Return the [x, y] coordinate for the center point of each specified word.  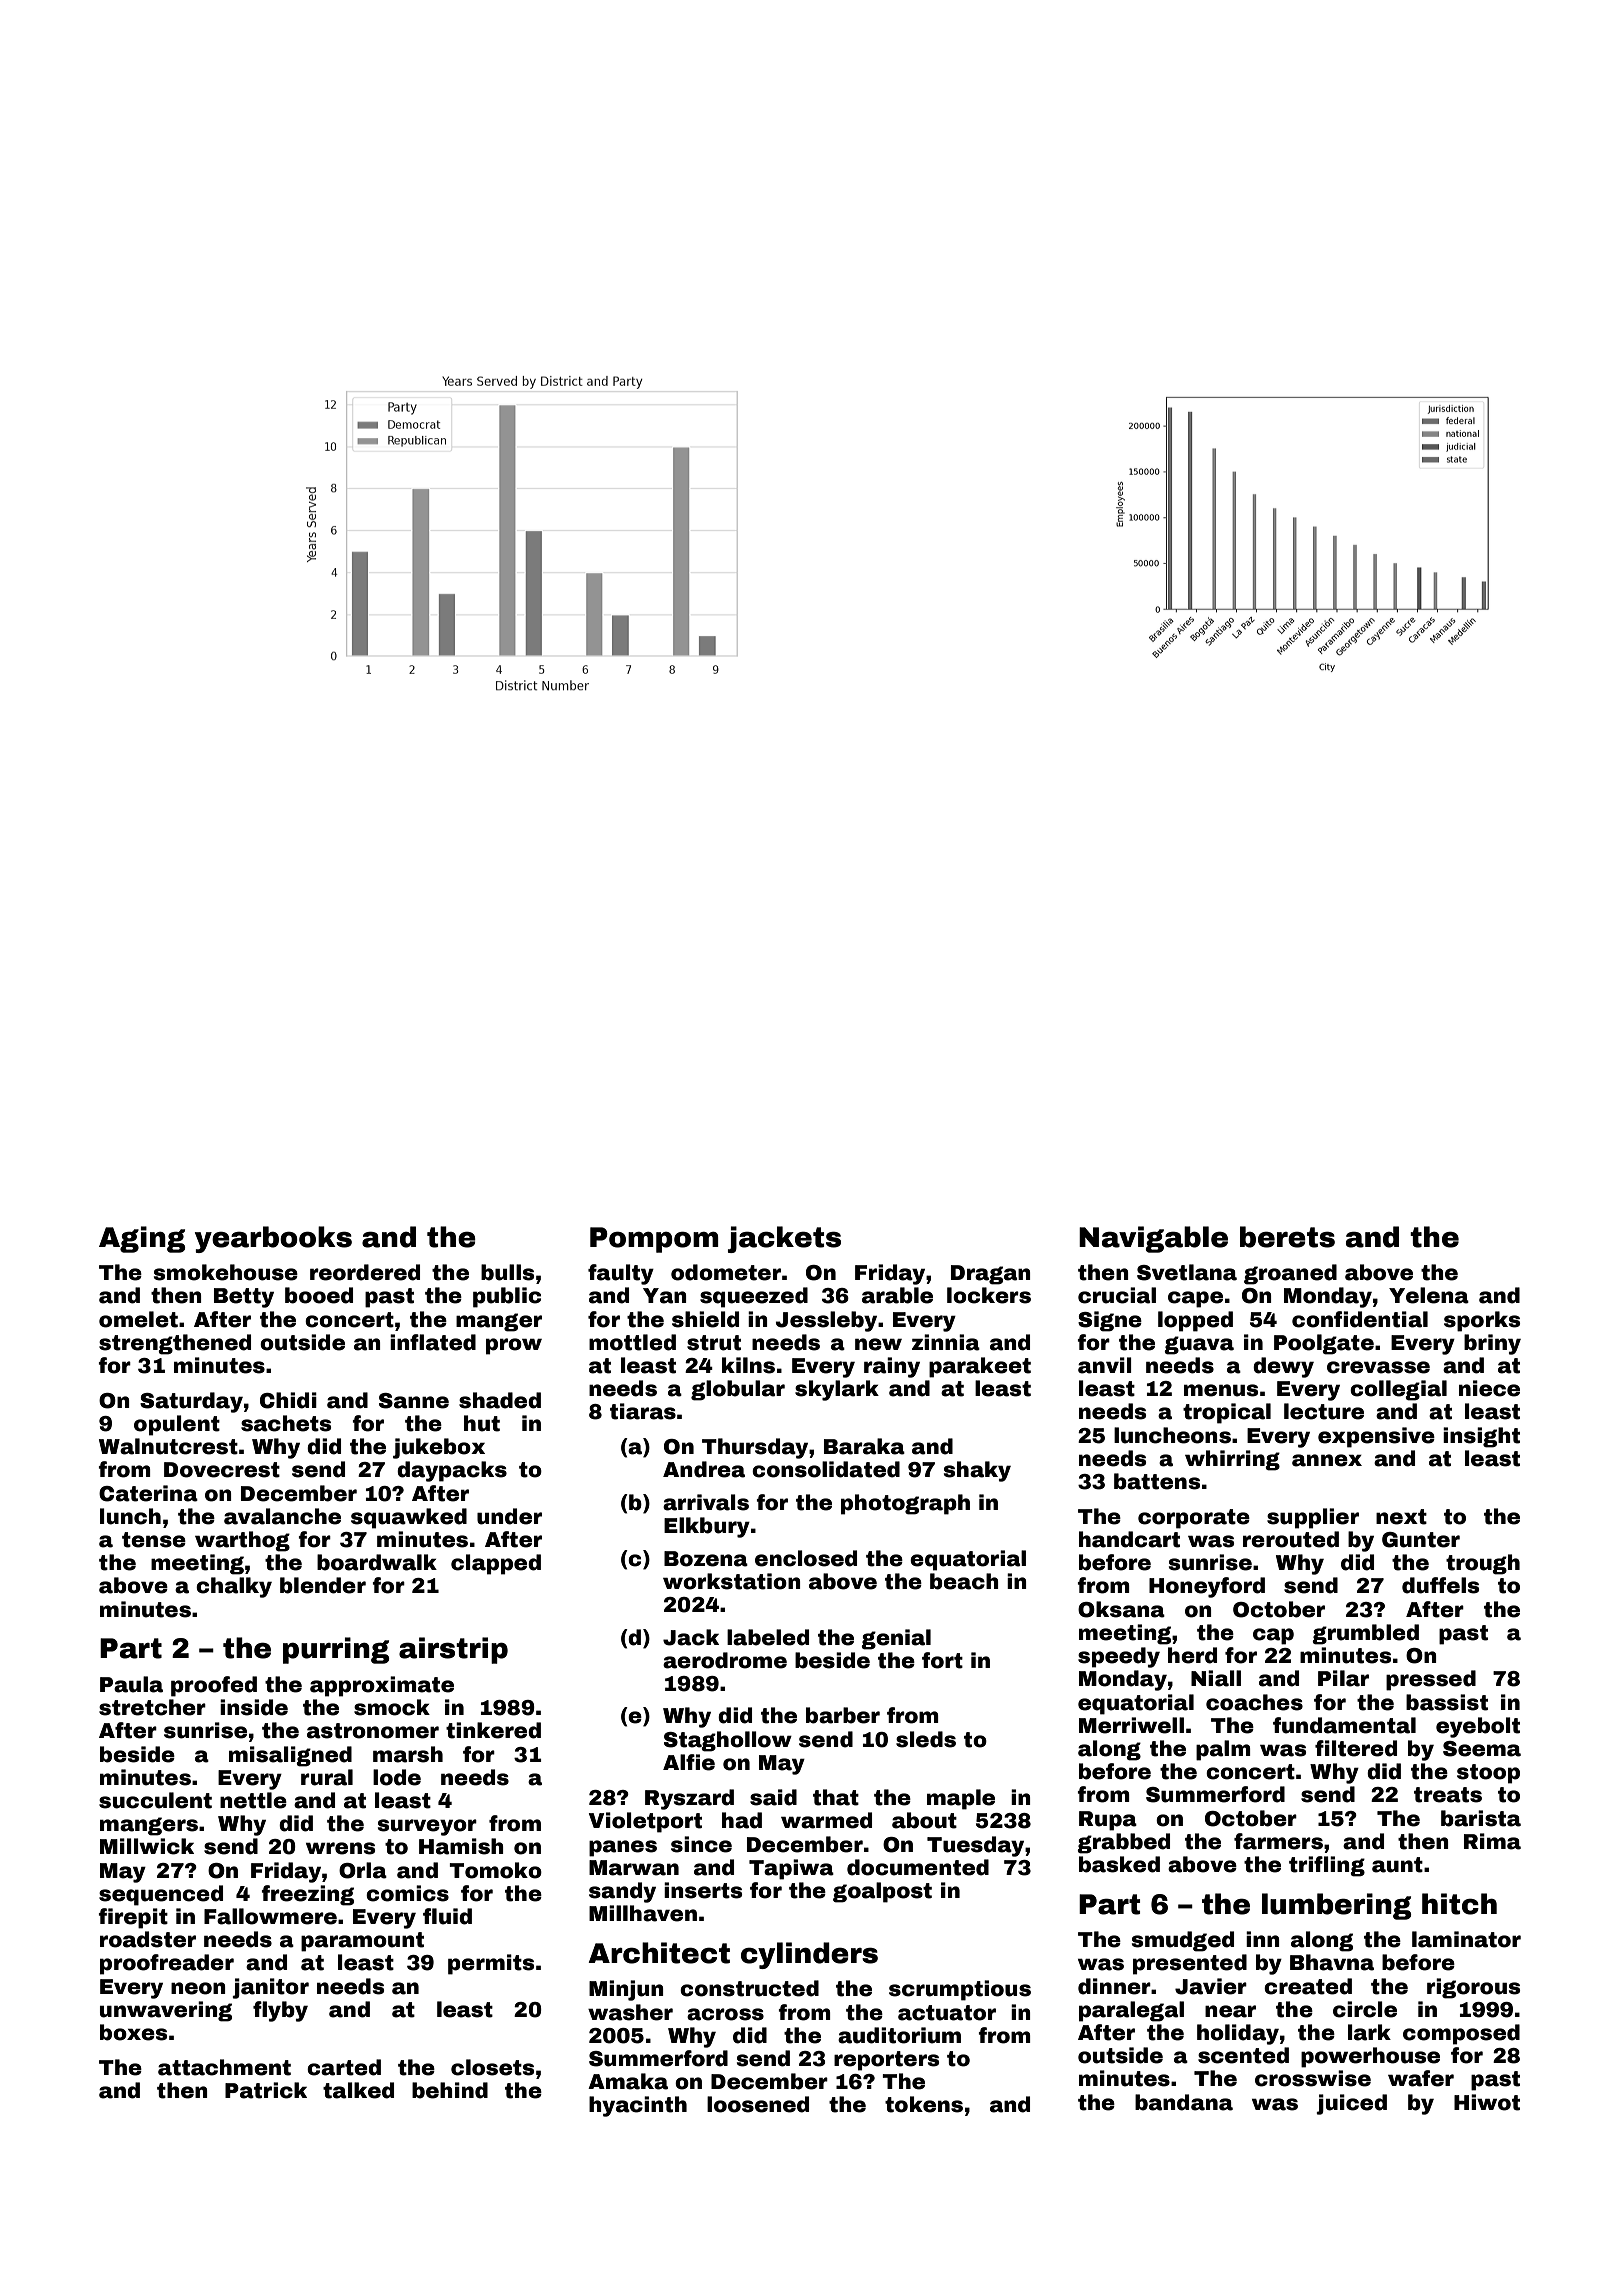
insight [1481, 1437]
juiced [1351, 2104]
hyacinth [638, 2106]
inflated [433, 1342]
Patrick [266, 2090]
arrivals [706, 1502]
